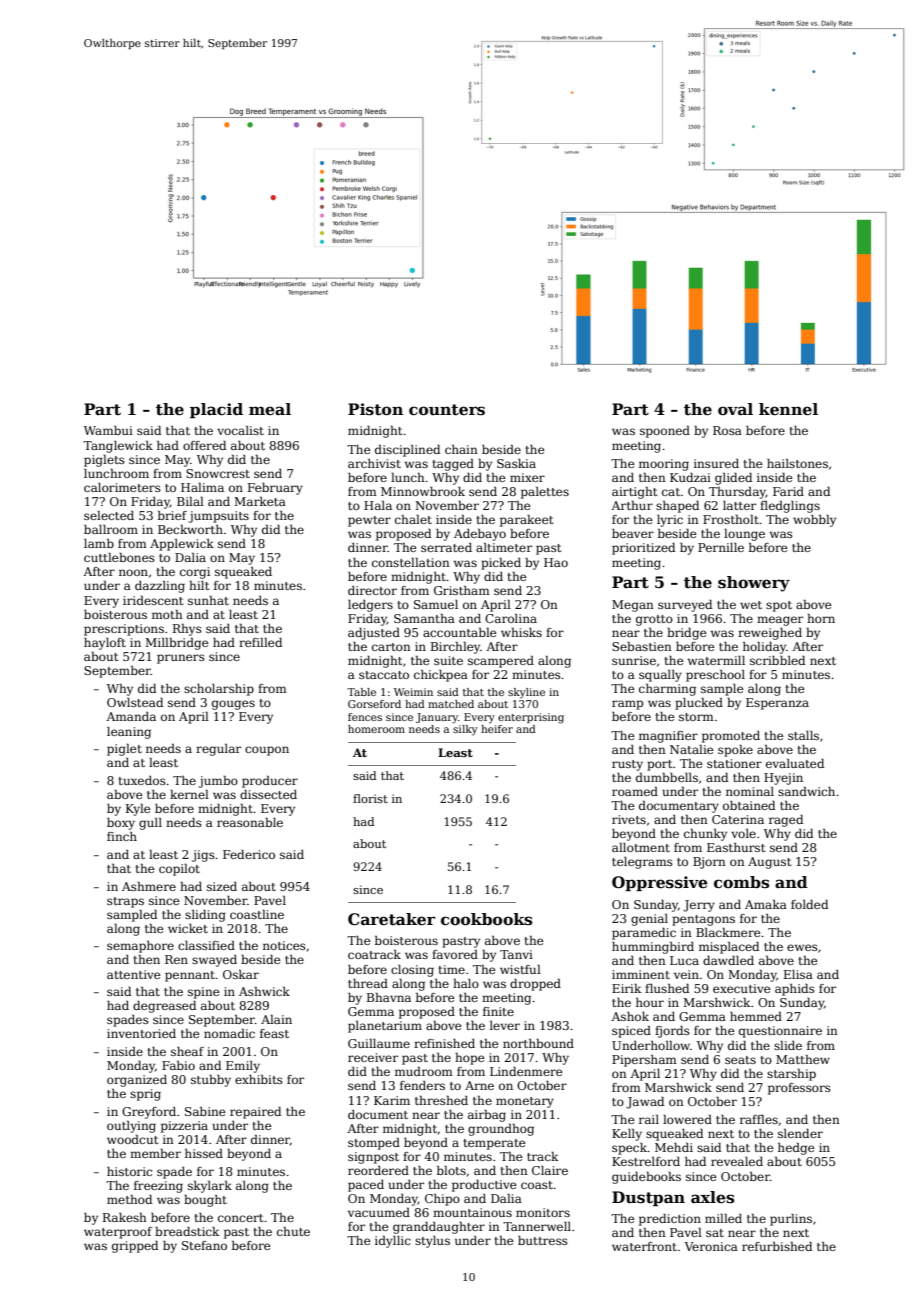  I want to click on prediction, so click(670, 1220).
